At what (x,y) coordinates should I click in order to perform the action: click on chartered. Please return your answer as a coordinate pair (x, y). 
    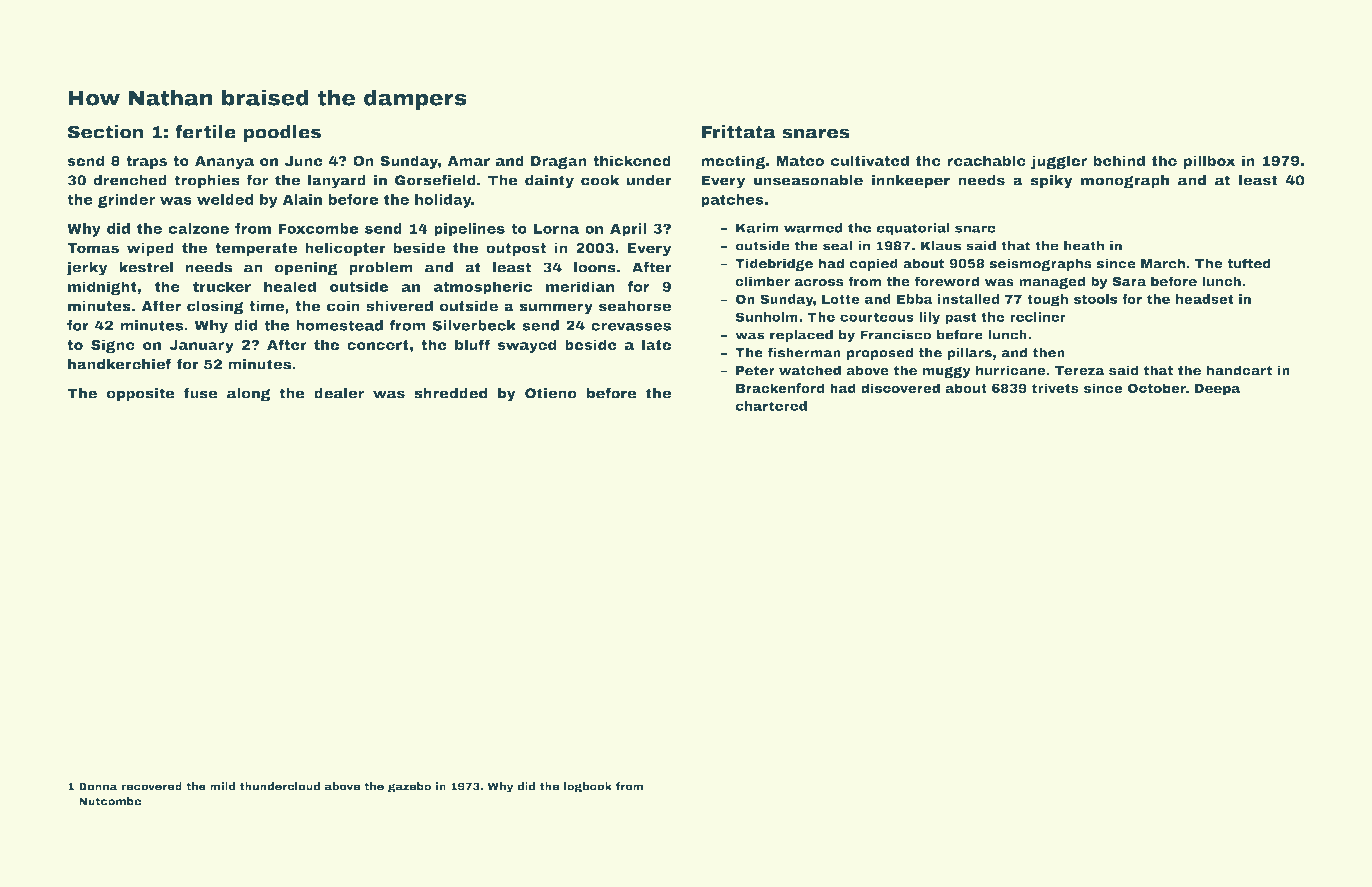
    Looking at the image, I should click on (771, 406).
